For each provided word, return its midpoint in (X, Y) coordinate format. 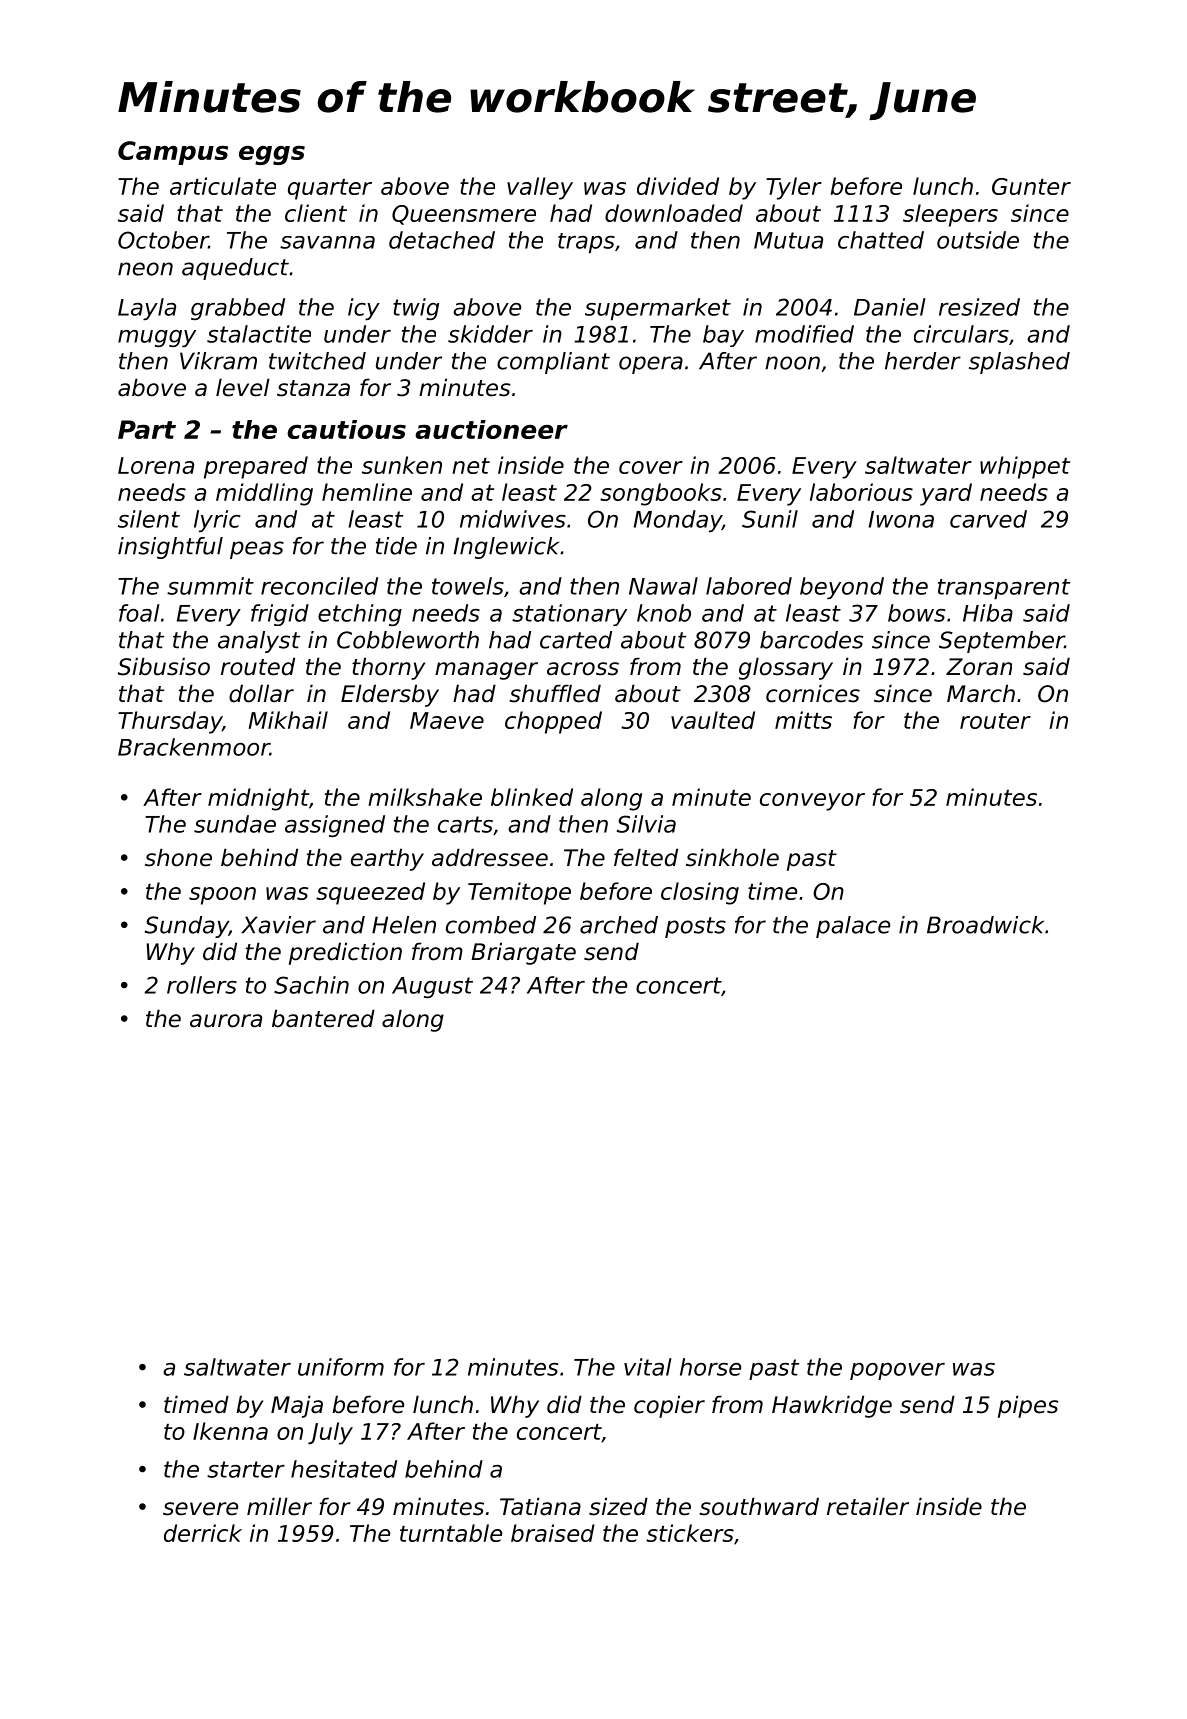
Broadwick (985, 925)
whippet (1025, 467)
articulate (223, 186)
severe (200, 1509)
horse (710, 1367)
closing (700, 893)
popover (897, 1371)
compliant (553, 363)
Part (147, 429)
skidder (490, 334)
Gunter (1031, 186)
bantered (323, 1018)
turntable (451, 1533)
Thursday (170, 722)
